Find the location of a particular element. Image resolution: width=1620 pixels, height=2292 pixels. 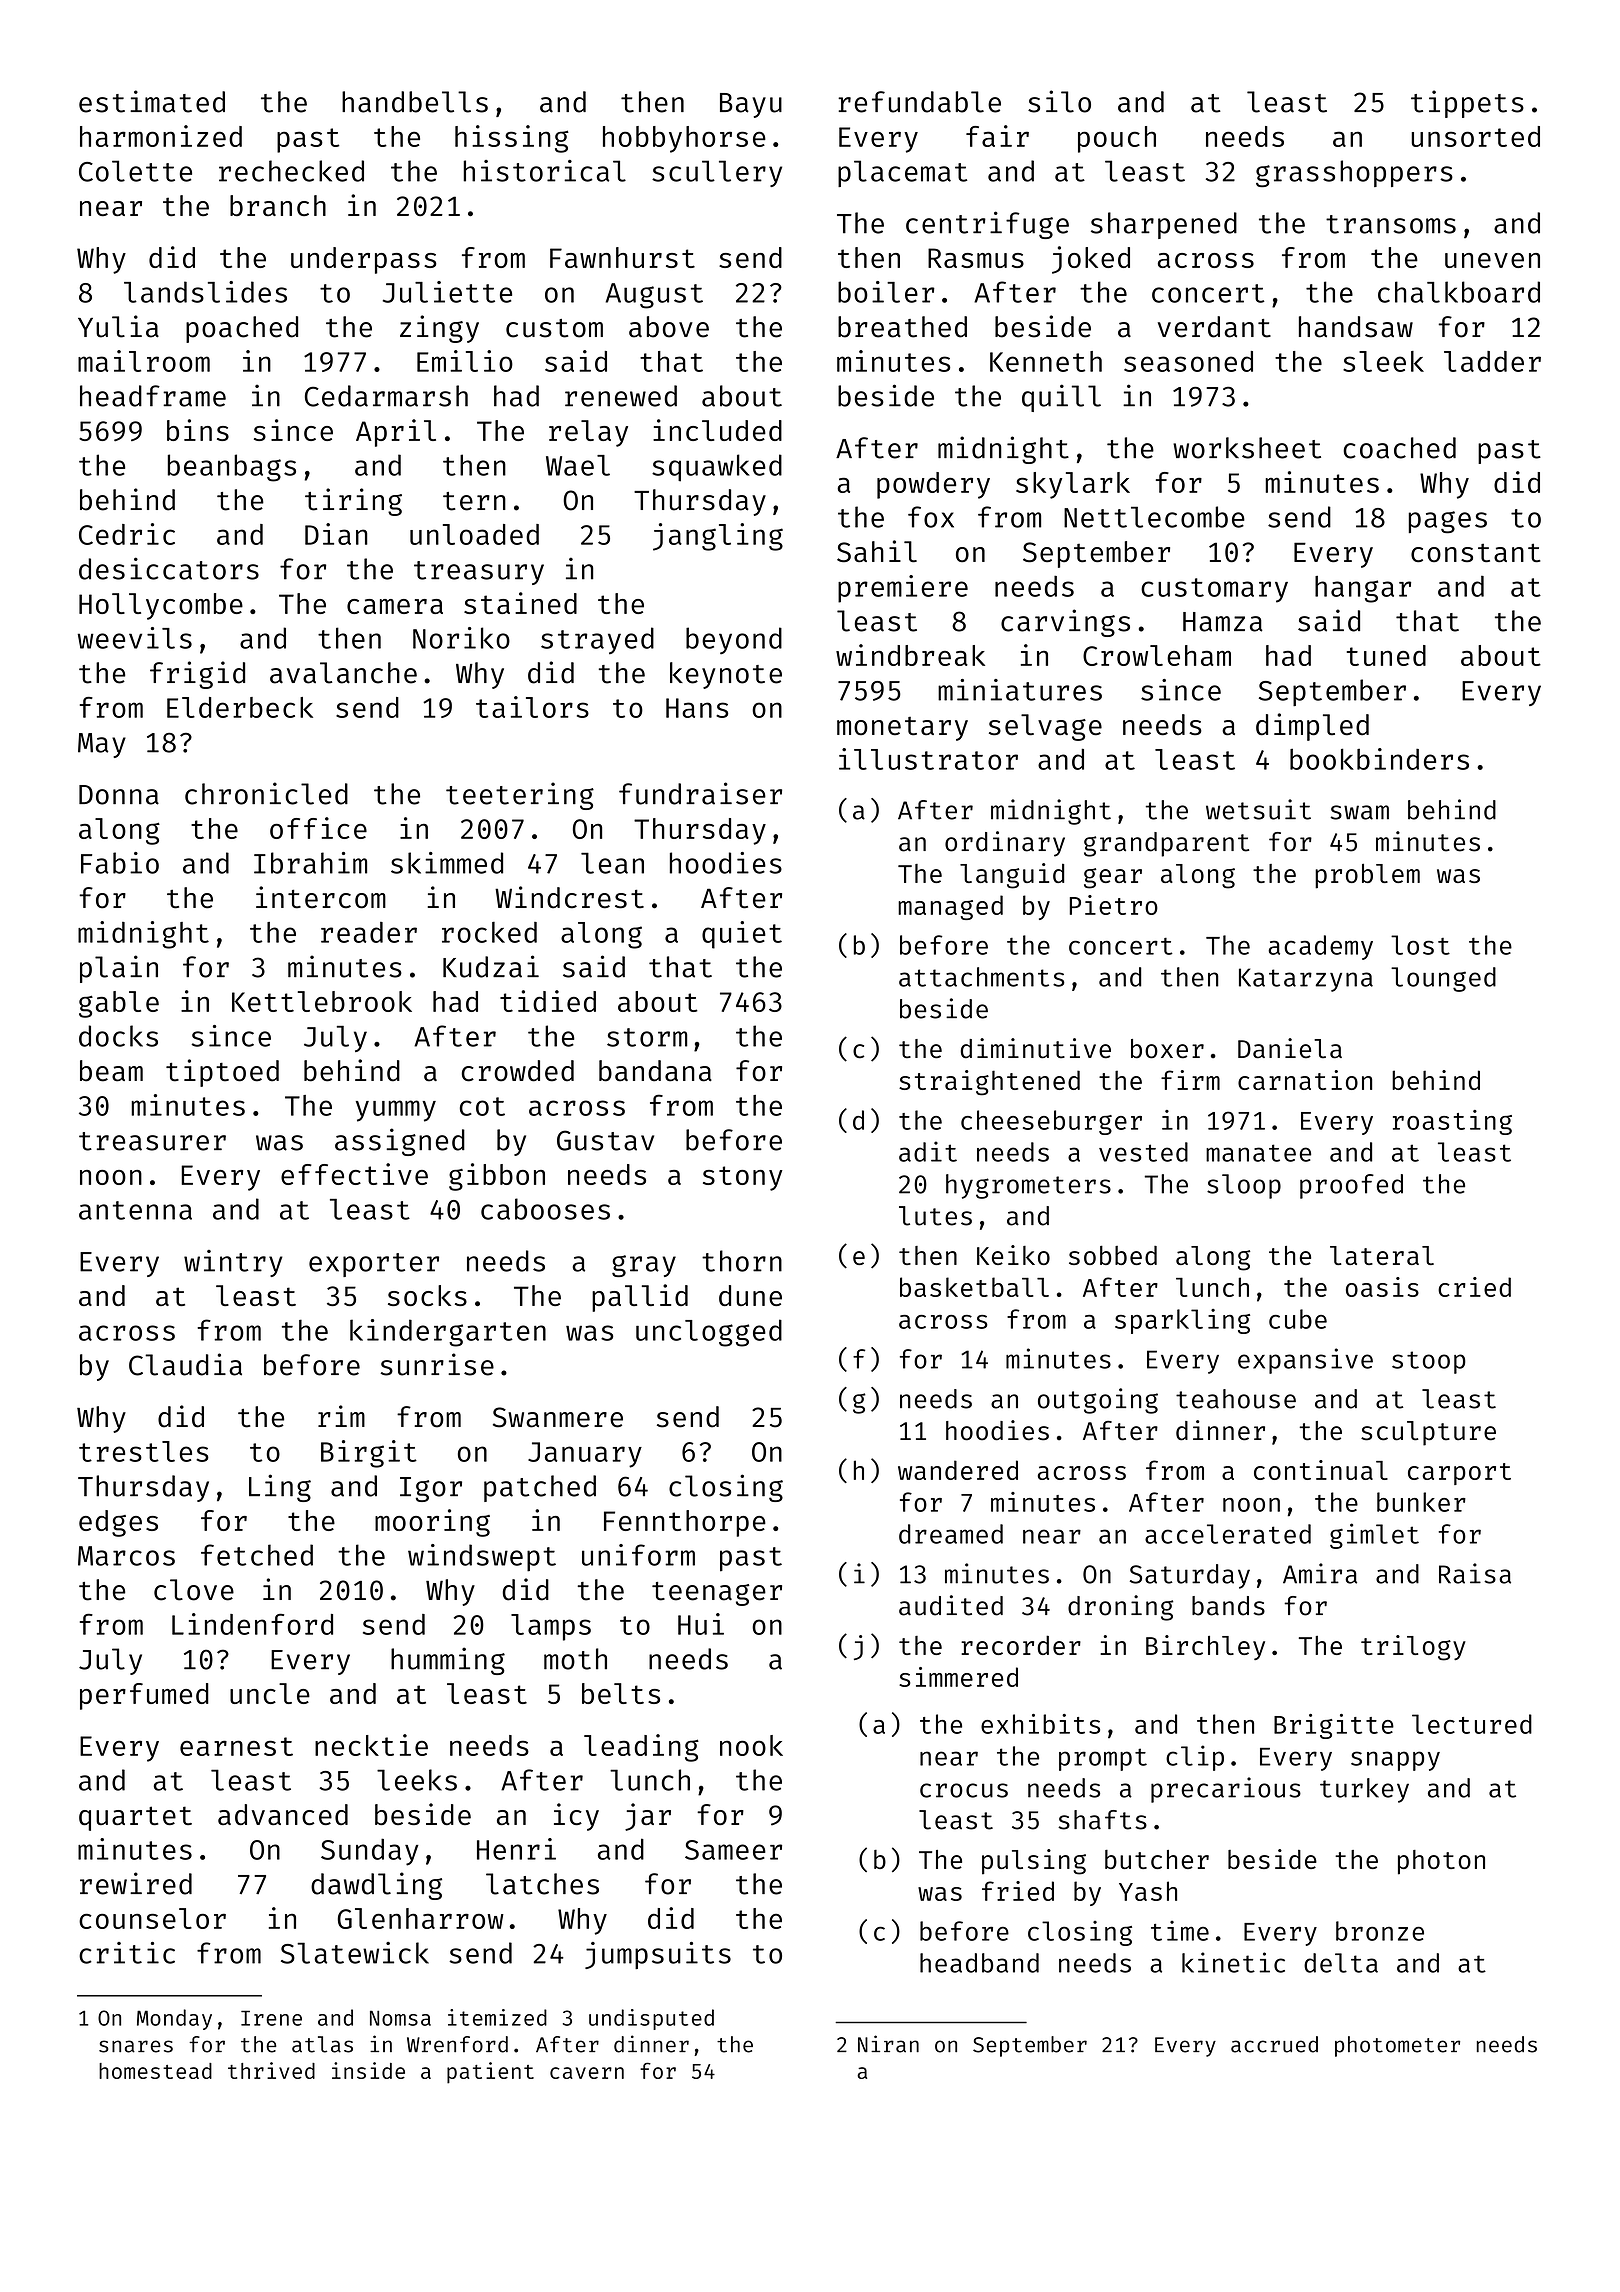

underpass is located at coordinates (364, 260).
